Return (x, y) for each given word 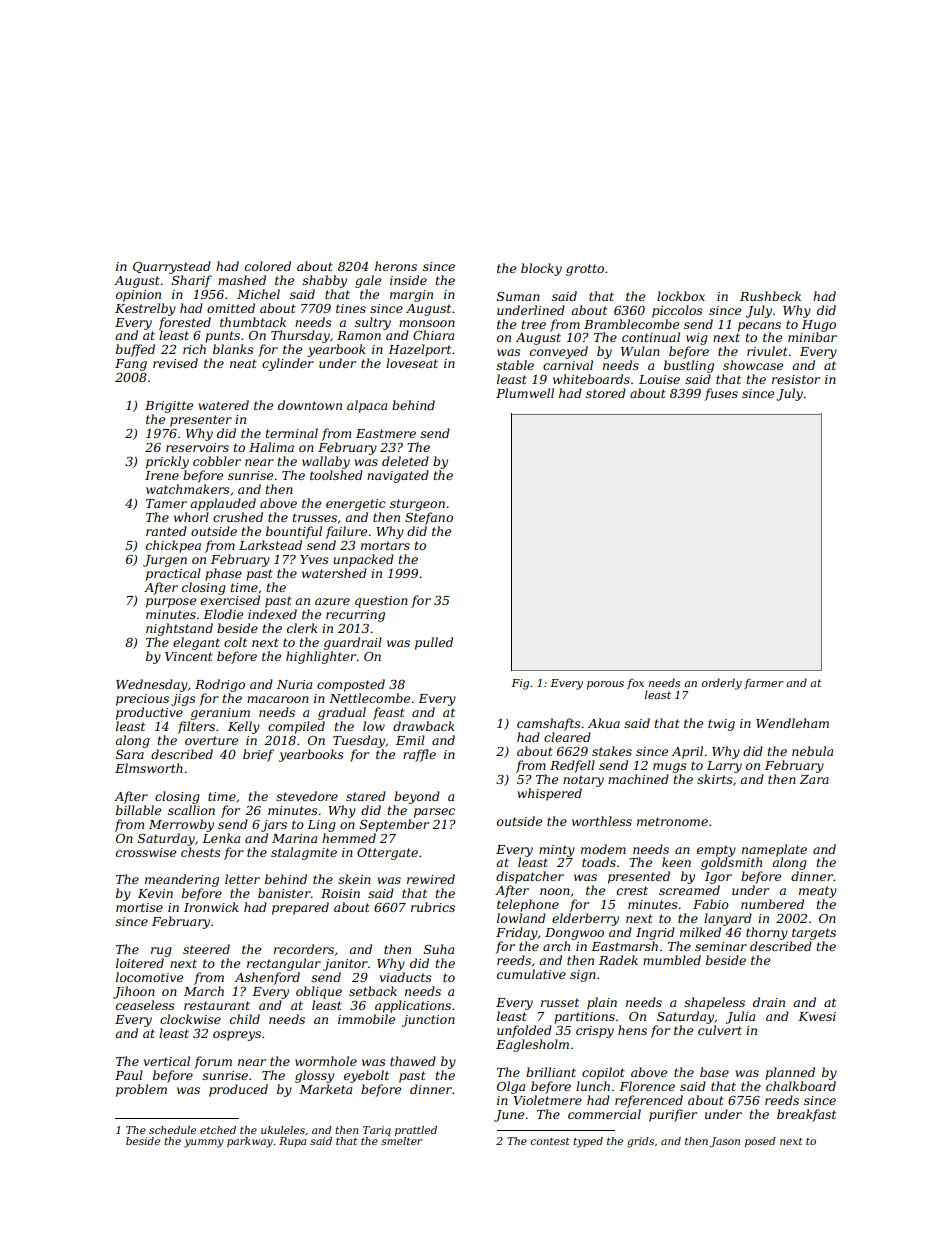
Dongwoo (574, 934)
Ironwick (211, 907)
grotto (585, 270)
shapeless (714, 1003)
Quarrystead (172, 267)
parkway (250, 1142)
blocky (541, 269)
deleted (405, 461)
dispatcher (530, 877)
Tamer (166, 503)
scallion (191, 810)
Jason (725, 1142)
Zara (814, 779)
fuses (721, 394)
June (509, 1116)
